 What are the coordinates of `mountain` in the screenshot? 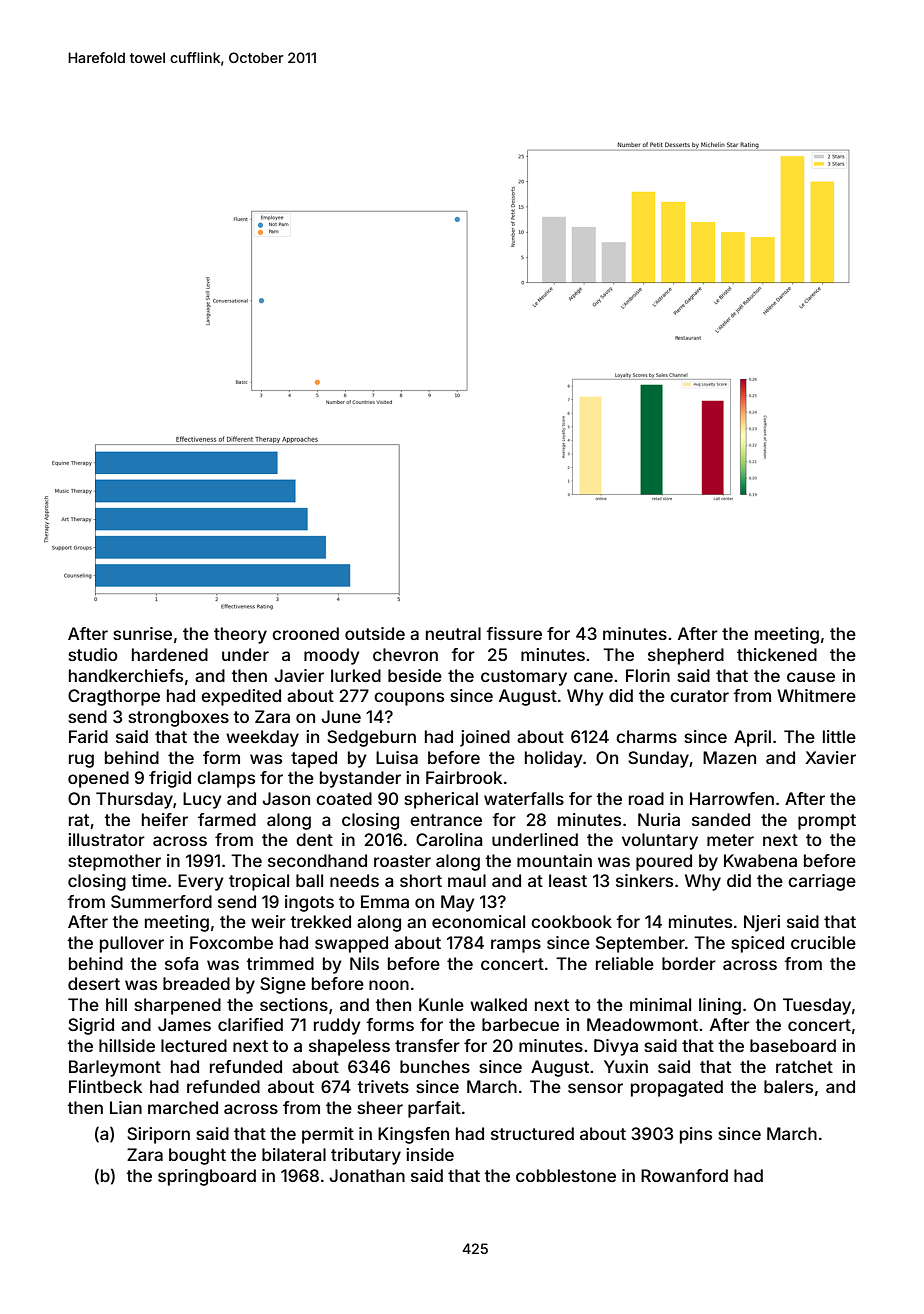 It's located at (554, 860).
